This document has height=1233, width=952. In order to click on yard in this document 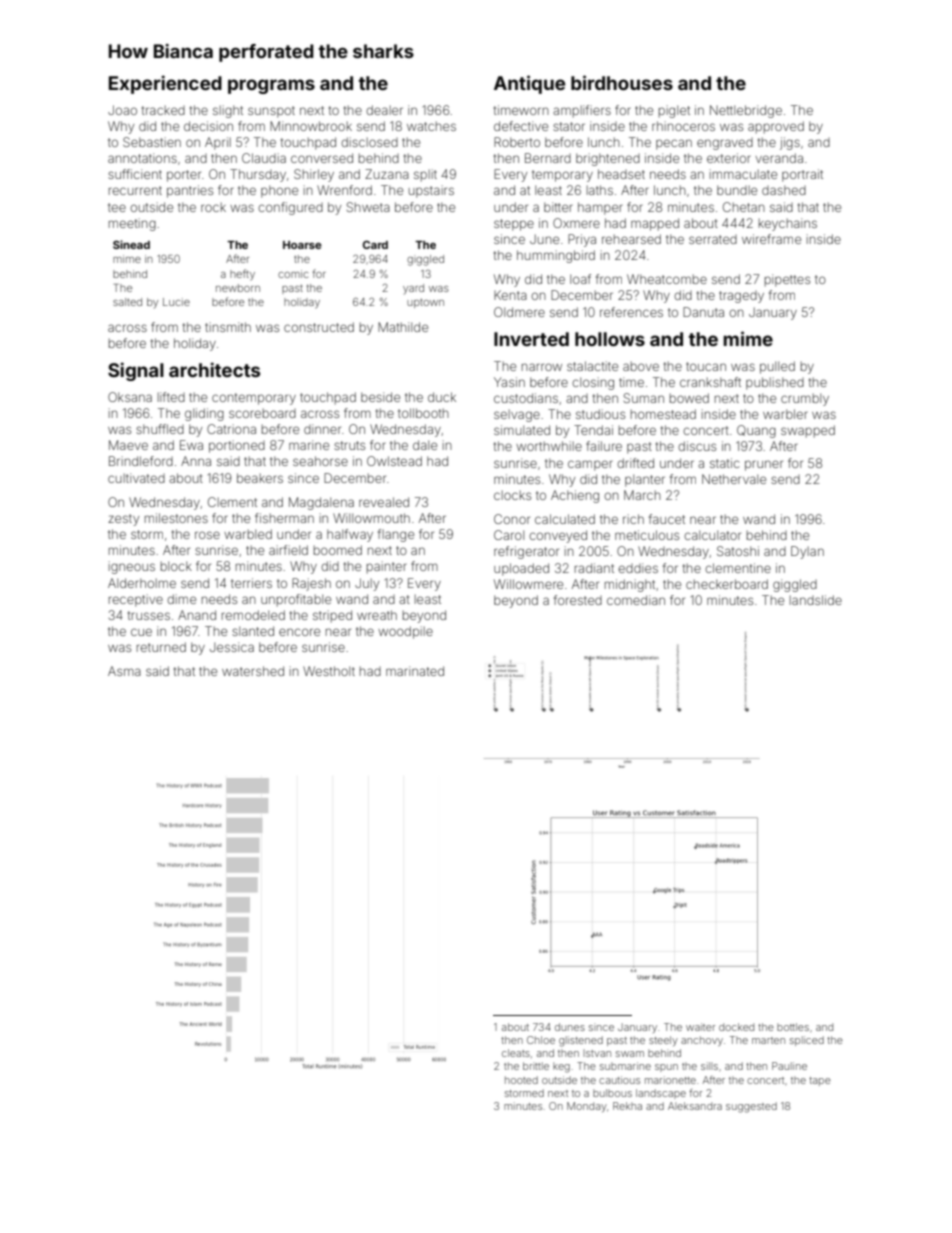, I will do `click(413, 289)`.
